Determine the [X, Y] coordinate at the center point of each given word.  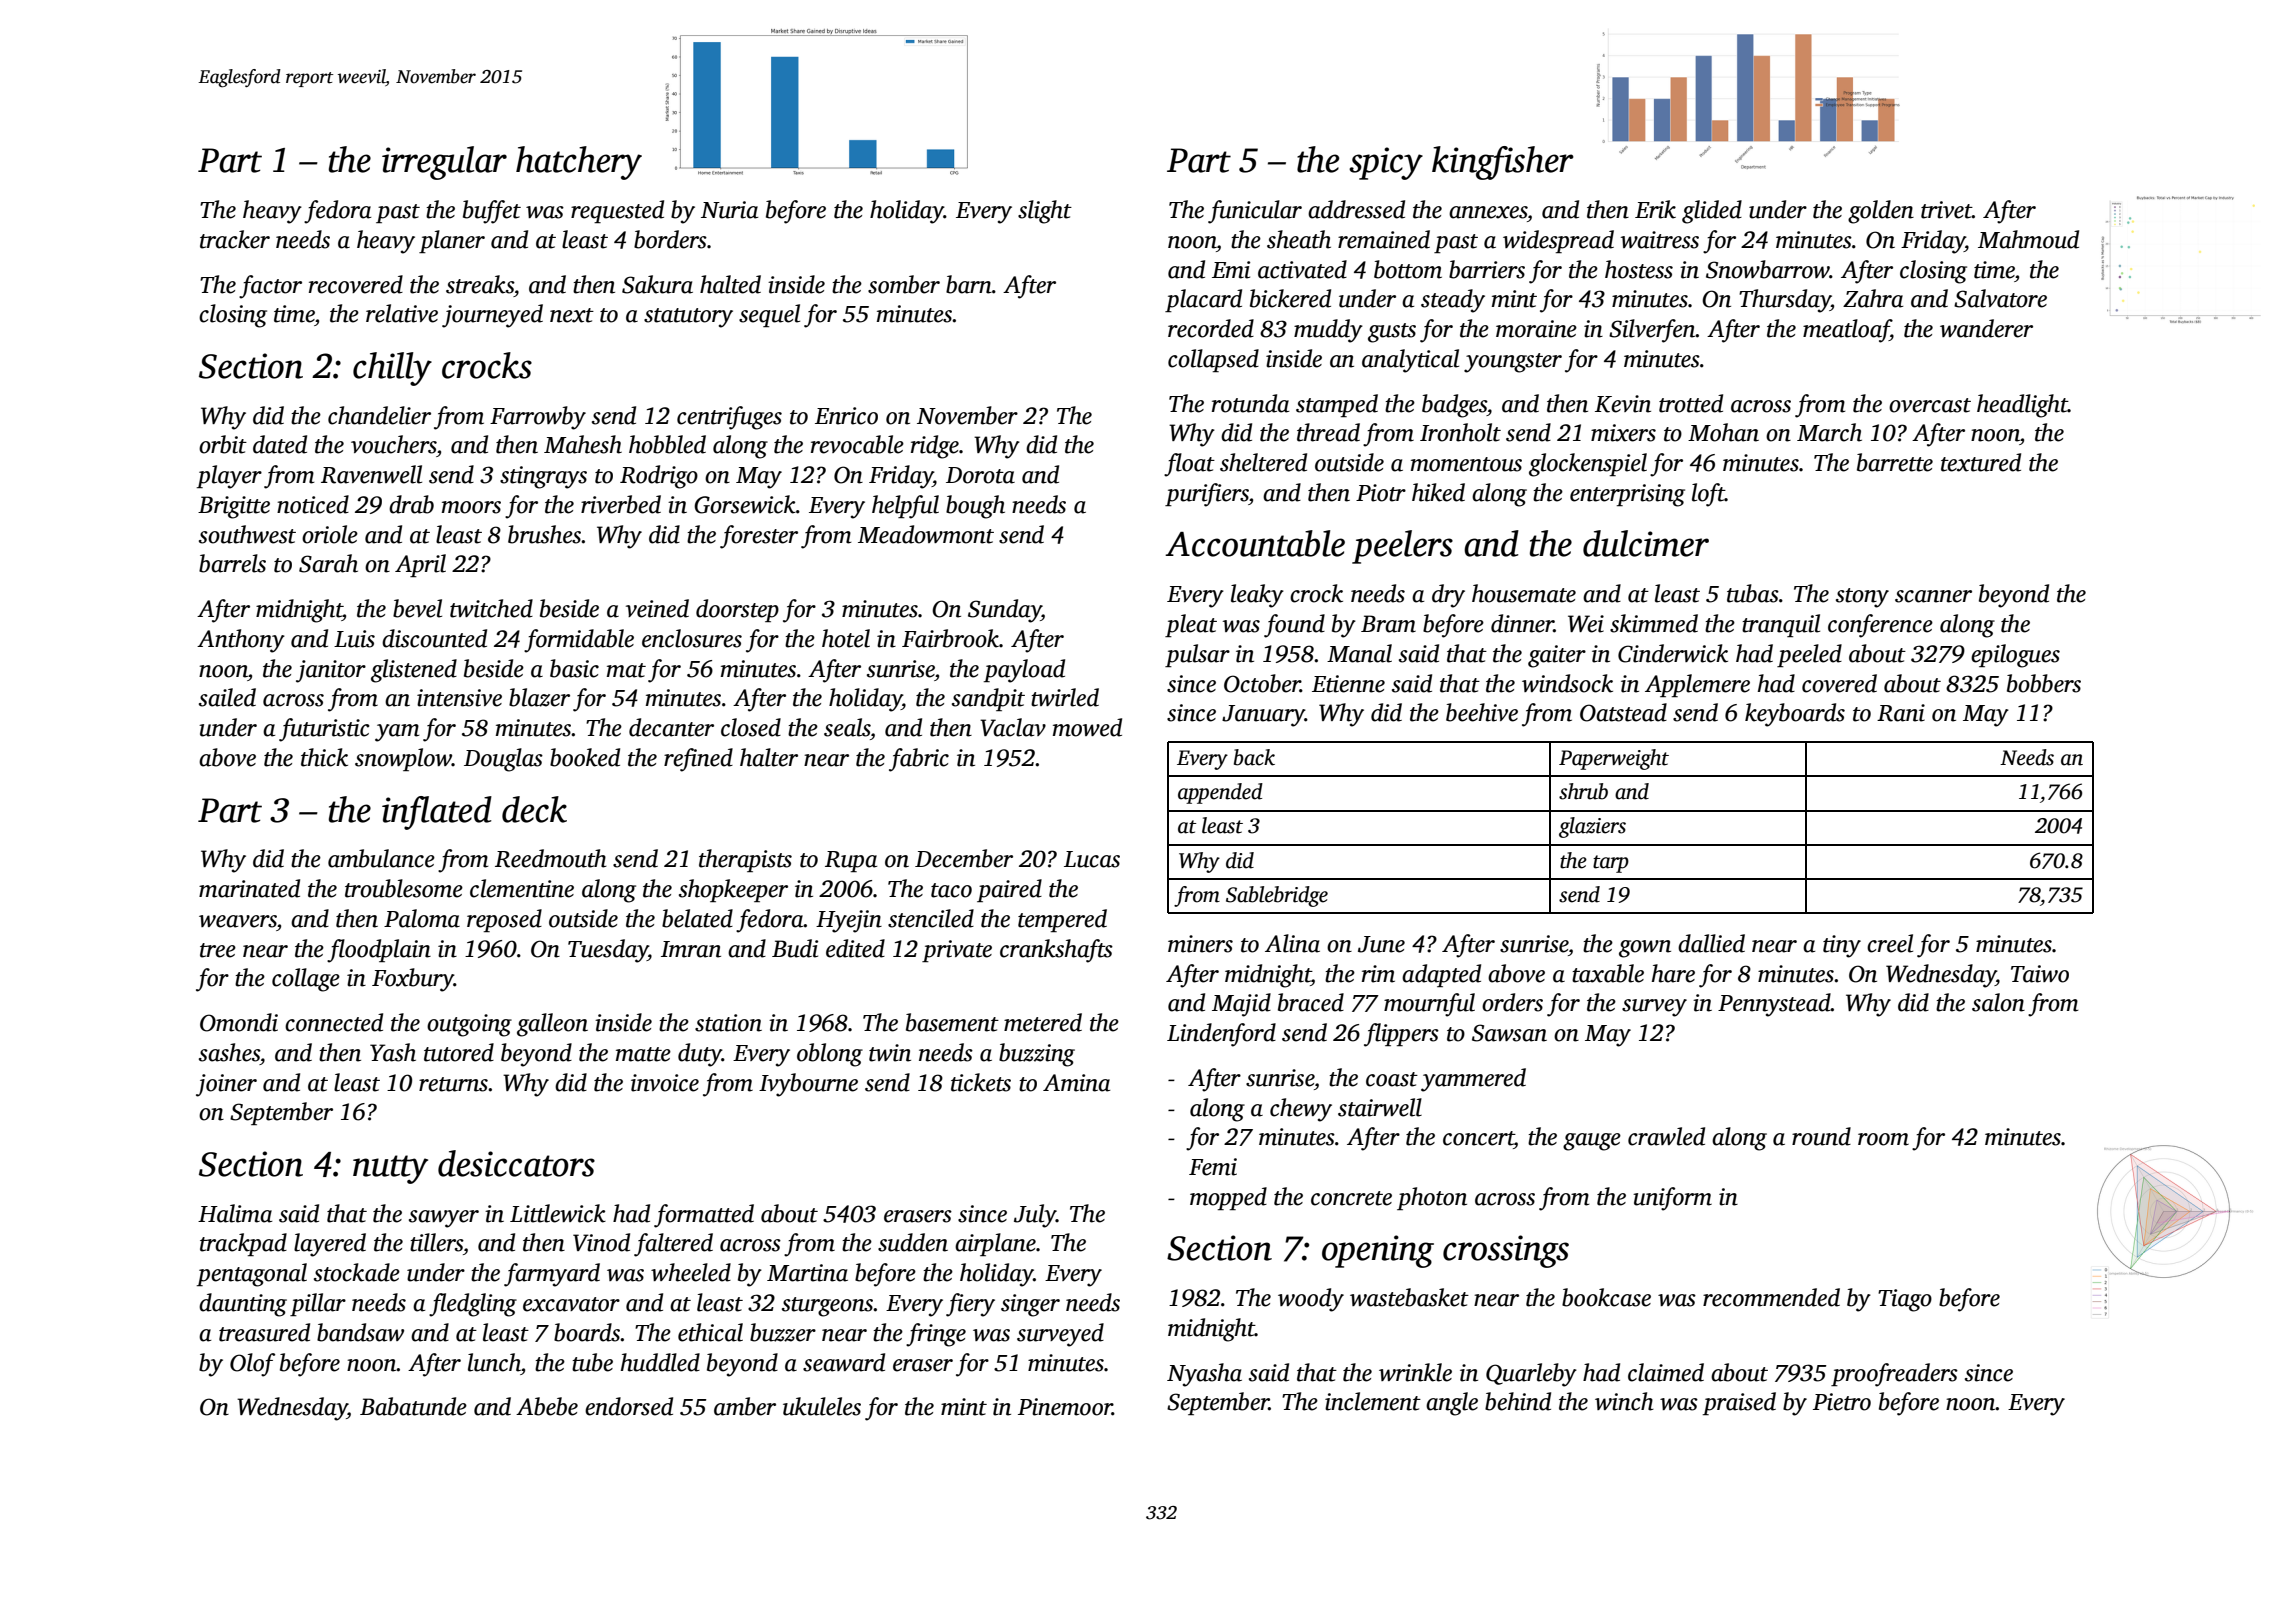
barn [969, 284]
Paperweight [1614, 759]
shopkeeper [733, 890]
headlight [2022, 406]
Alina [1292, 943]
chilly [392, 369]
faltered [673, 1245]
